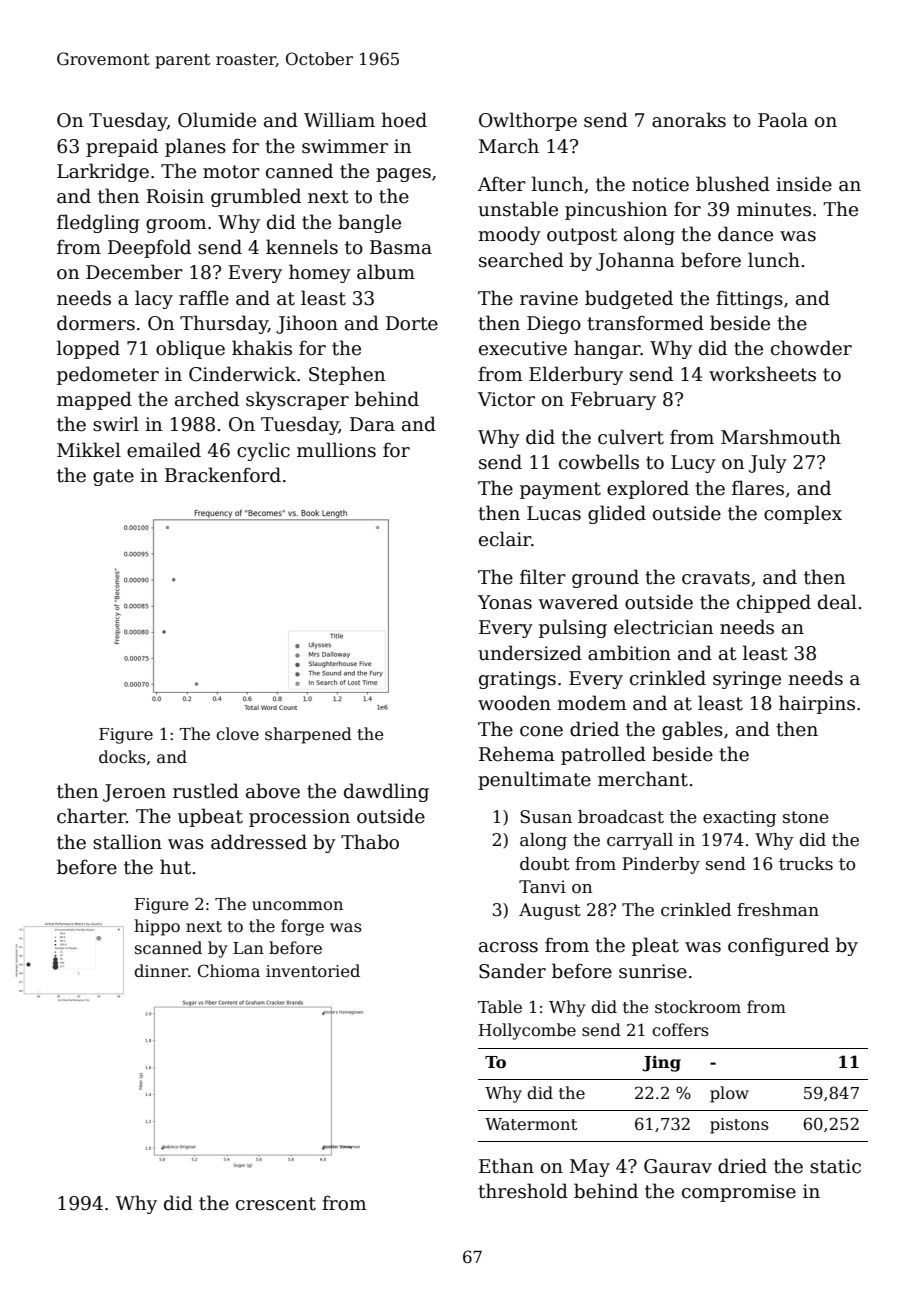 Image resolution: width=924 pixels, height=1308 pixels. Describe the element at coordinates (217, 120) in the page. I see `Olumide` at that location.
